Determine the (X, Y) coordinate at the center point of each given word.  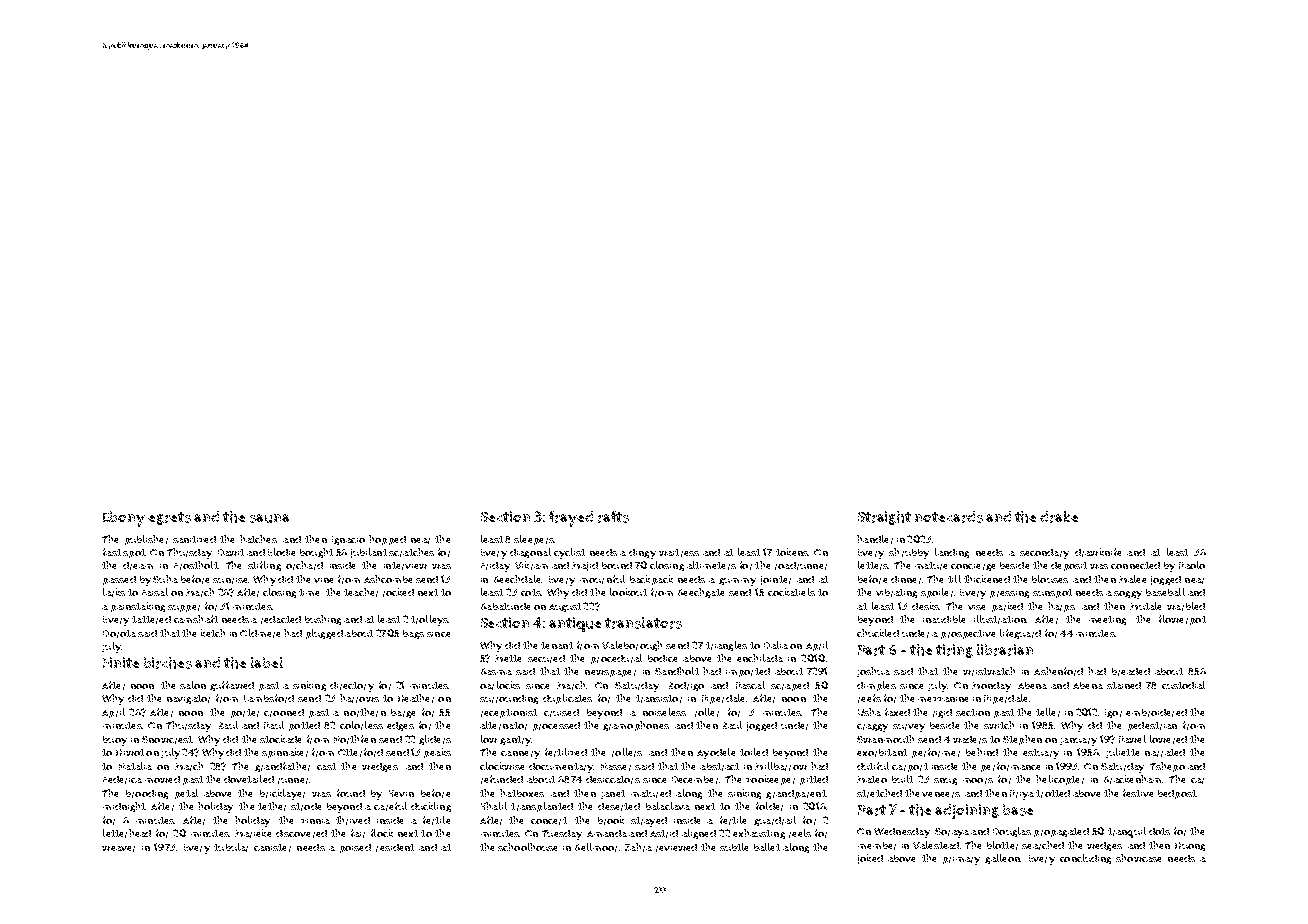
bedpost (1177, 794)
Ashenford (1058, 671)
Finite (121, 662)
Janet (613, 794)
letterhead (127, 833)
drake (1059, 517)
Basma (496, 671)
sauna (269, 518)
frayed (571, 519)
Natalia (135, 766)
